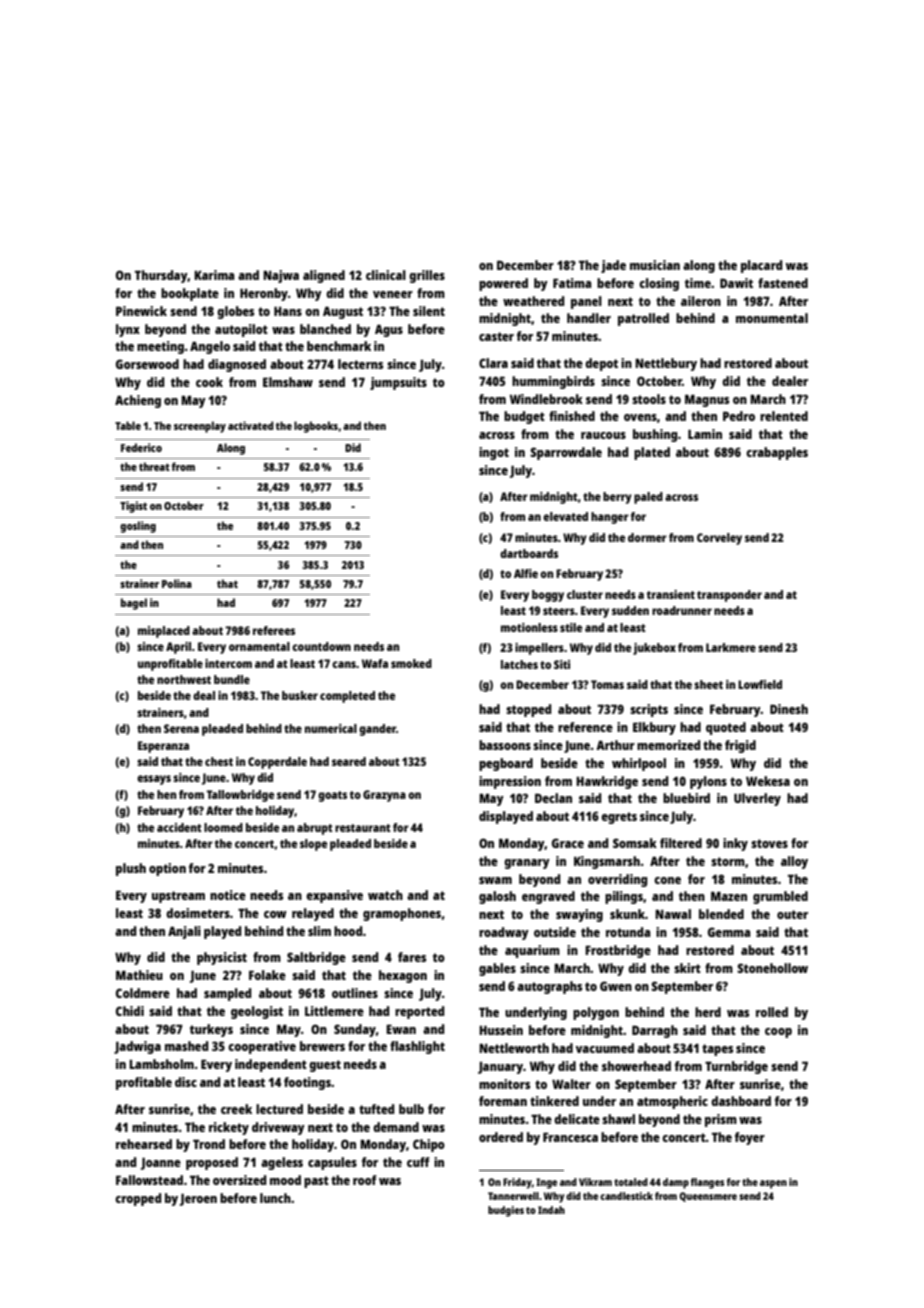  Describe the element at coordinates (360, 364) in the page. I see `lecterns` at that location.
